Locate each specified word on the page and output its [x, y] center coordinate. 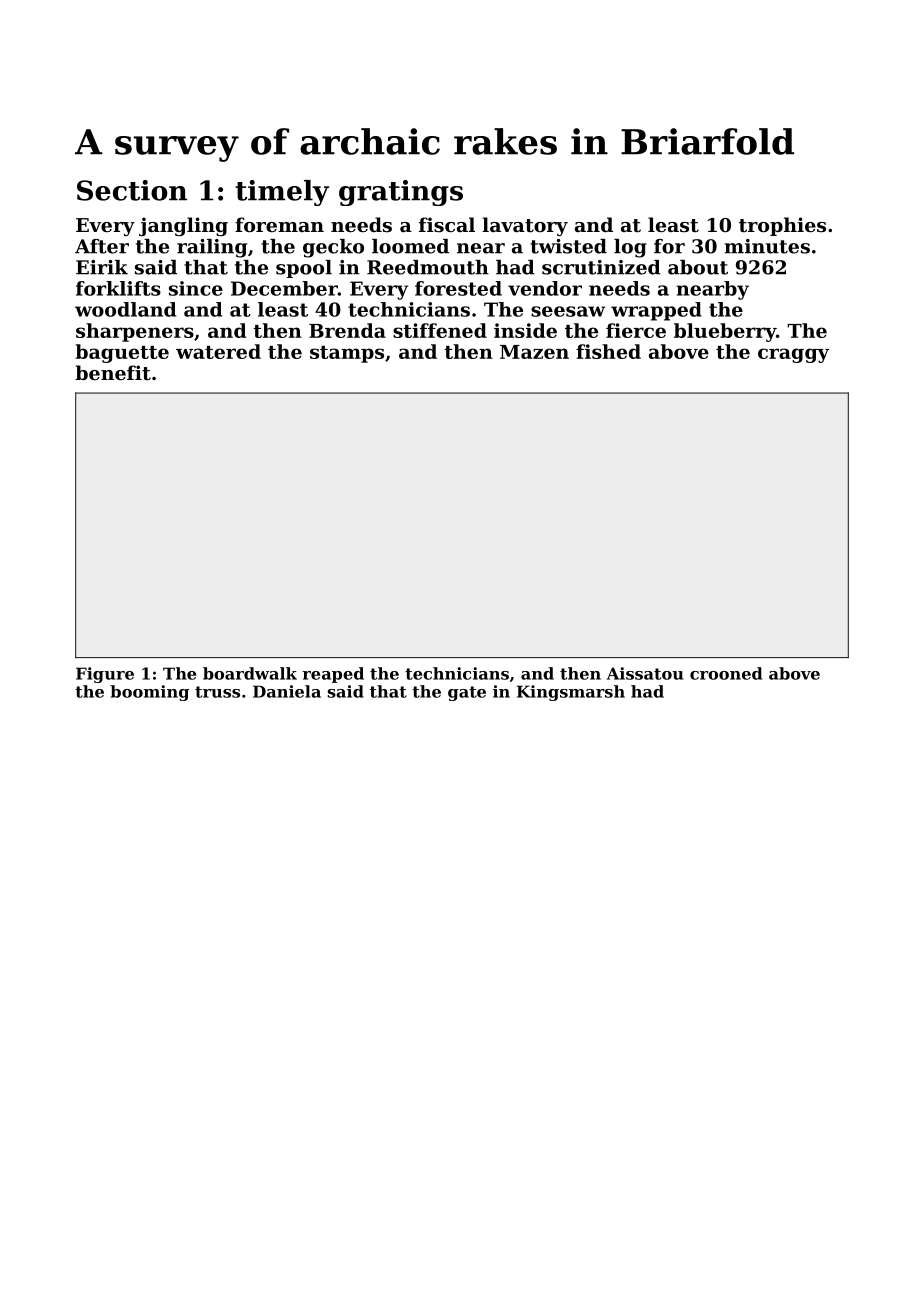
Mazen [534, 352]
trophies [782, 226]
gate [467, 693]
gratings [401, 193]
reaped [333, 675]
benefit [113, 373]
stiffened [440, 330]
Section [132, 190]
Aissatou [645, 673]
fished [608, 351]
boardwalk [250, 673]
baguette [122, 353]
